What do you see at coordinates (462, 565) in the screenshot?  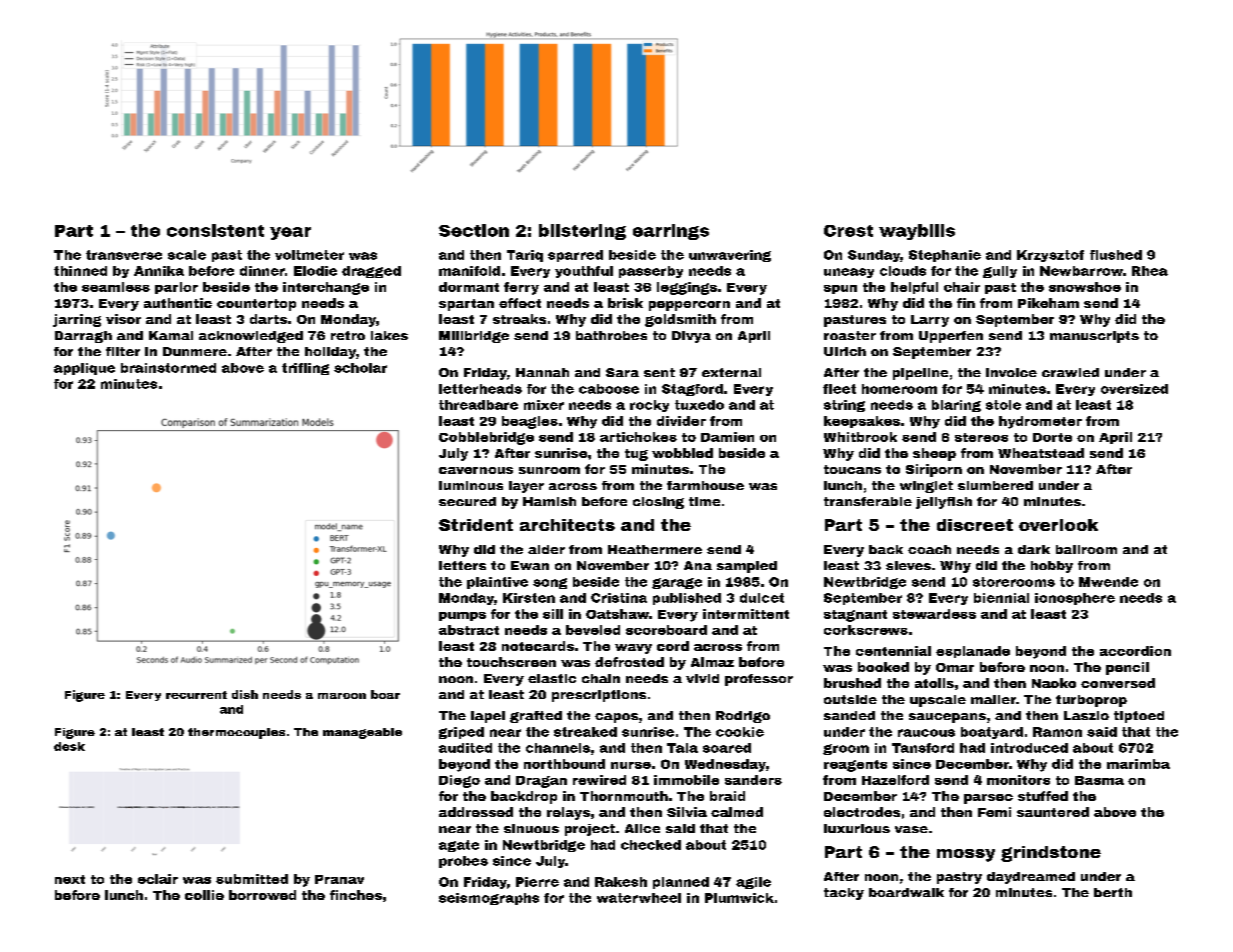 I see `letters` at bounding box center [462, 565].
